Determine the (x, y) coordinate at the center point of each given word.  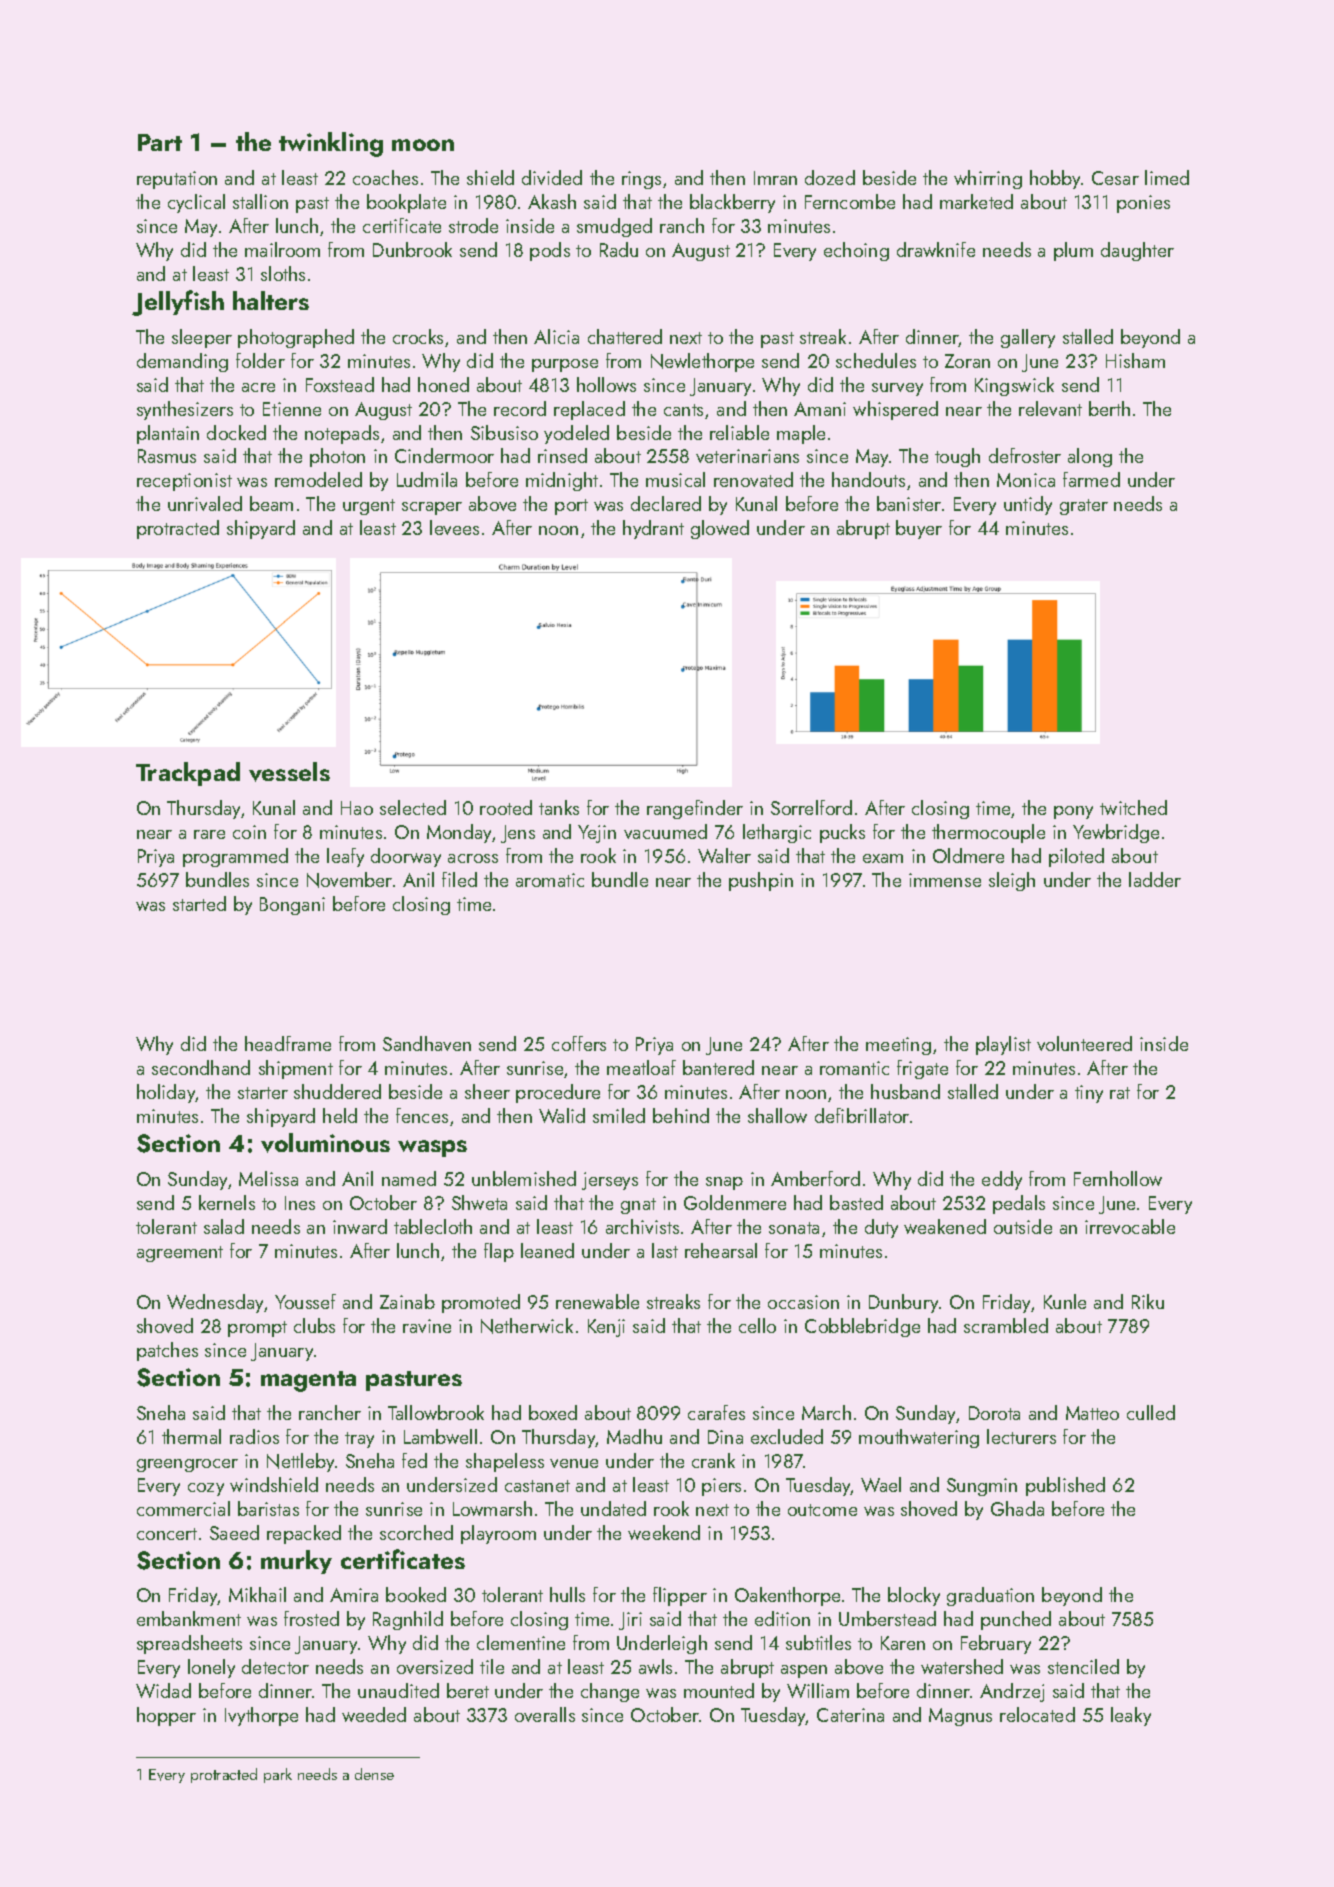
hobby (1055, 179)
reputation (177, 180)
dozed (830, 177)
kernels (227, 1202)
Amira (354, 1595)
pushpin (761, 881)
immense (945, 880)
